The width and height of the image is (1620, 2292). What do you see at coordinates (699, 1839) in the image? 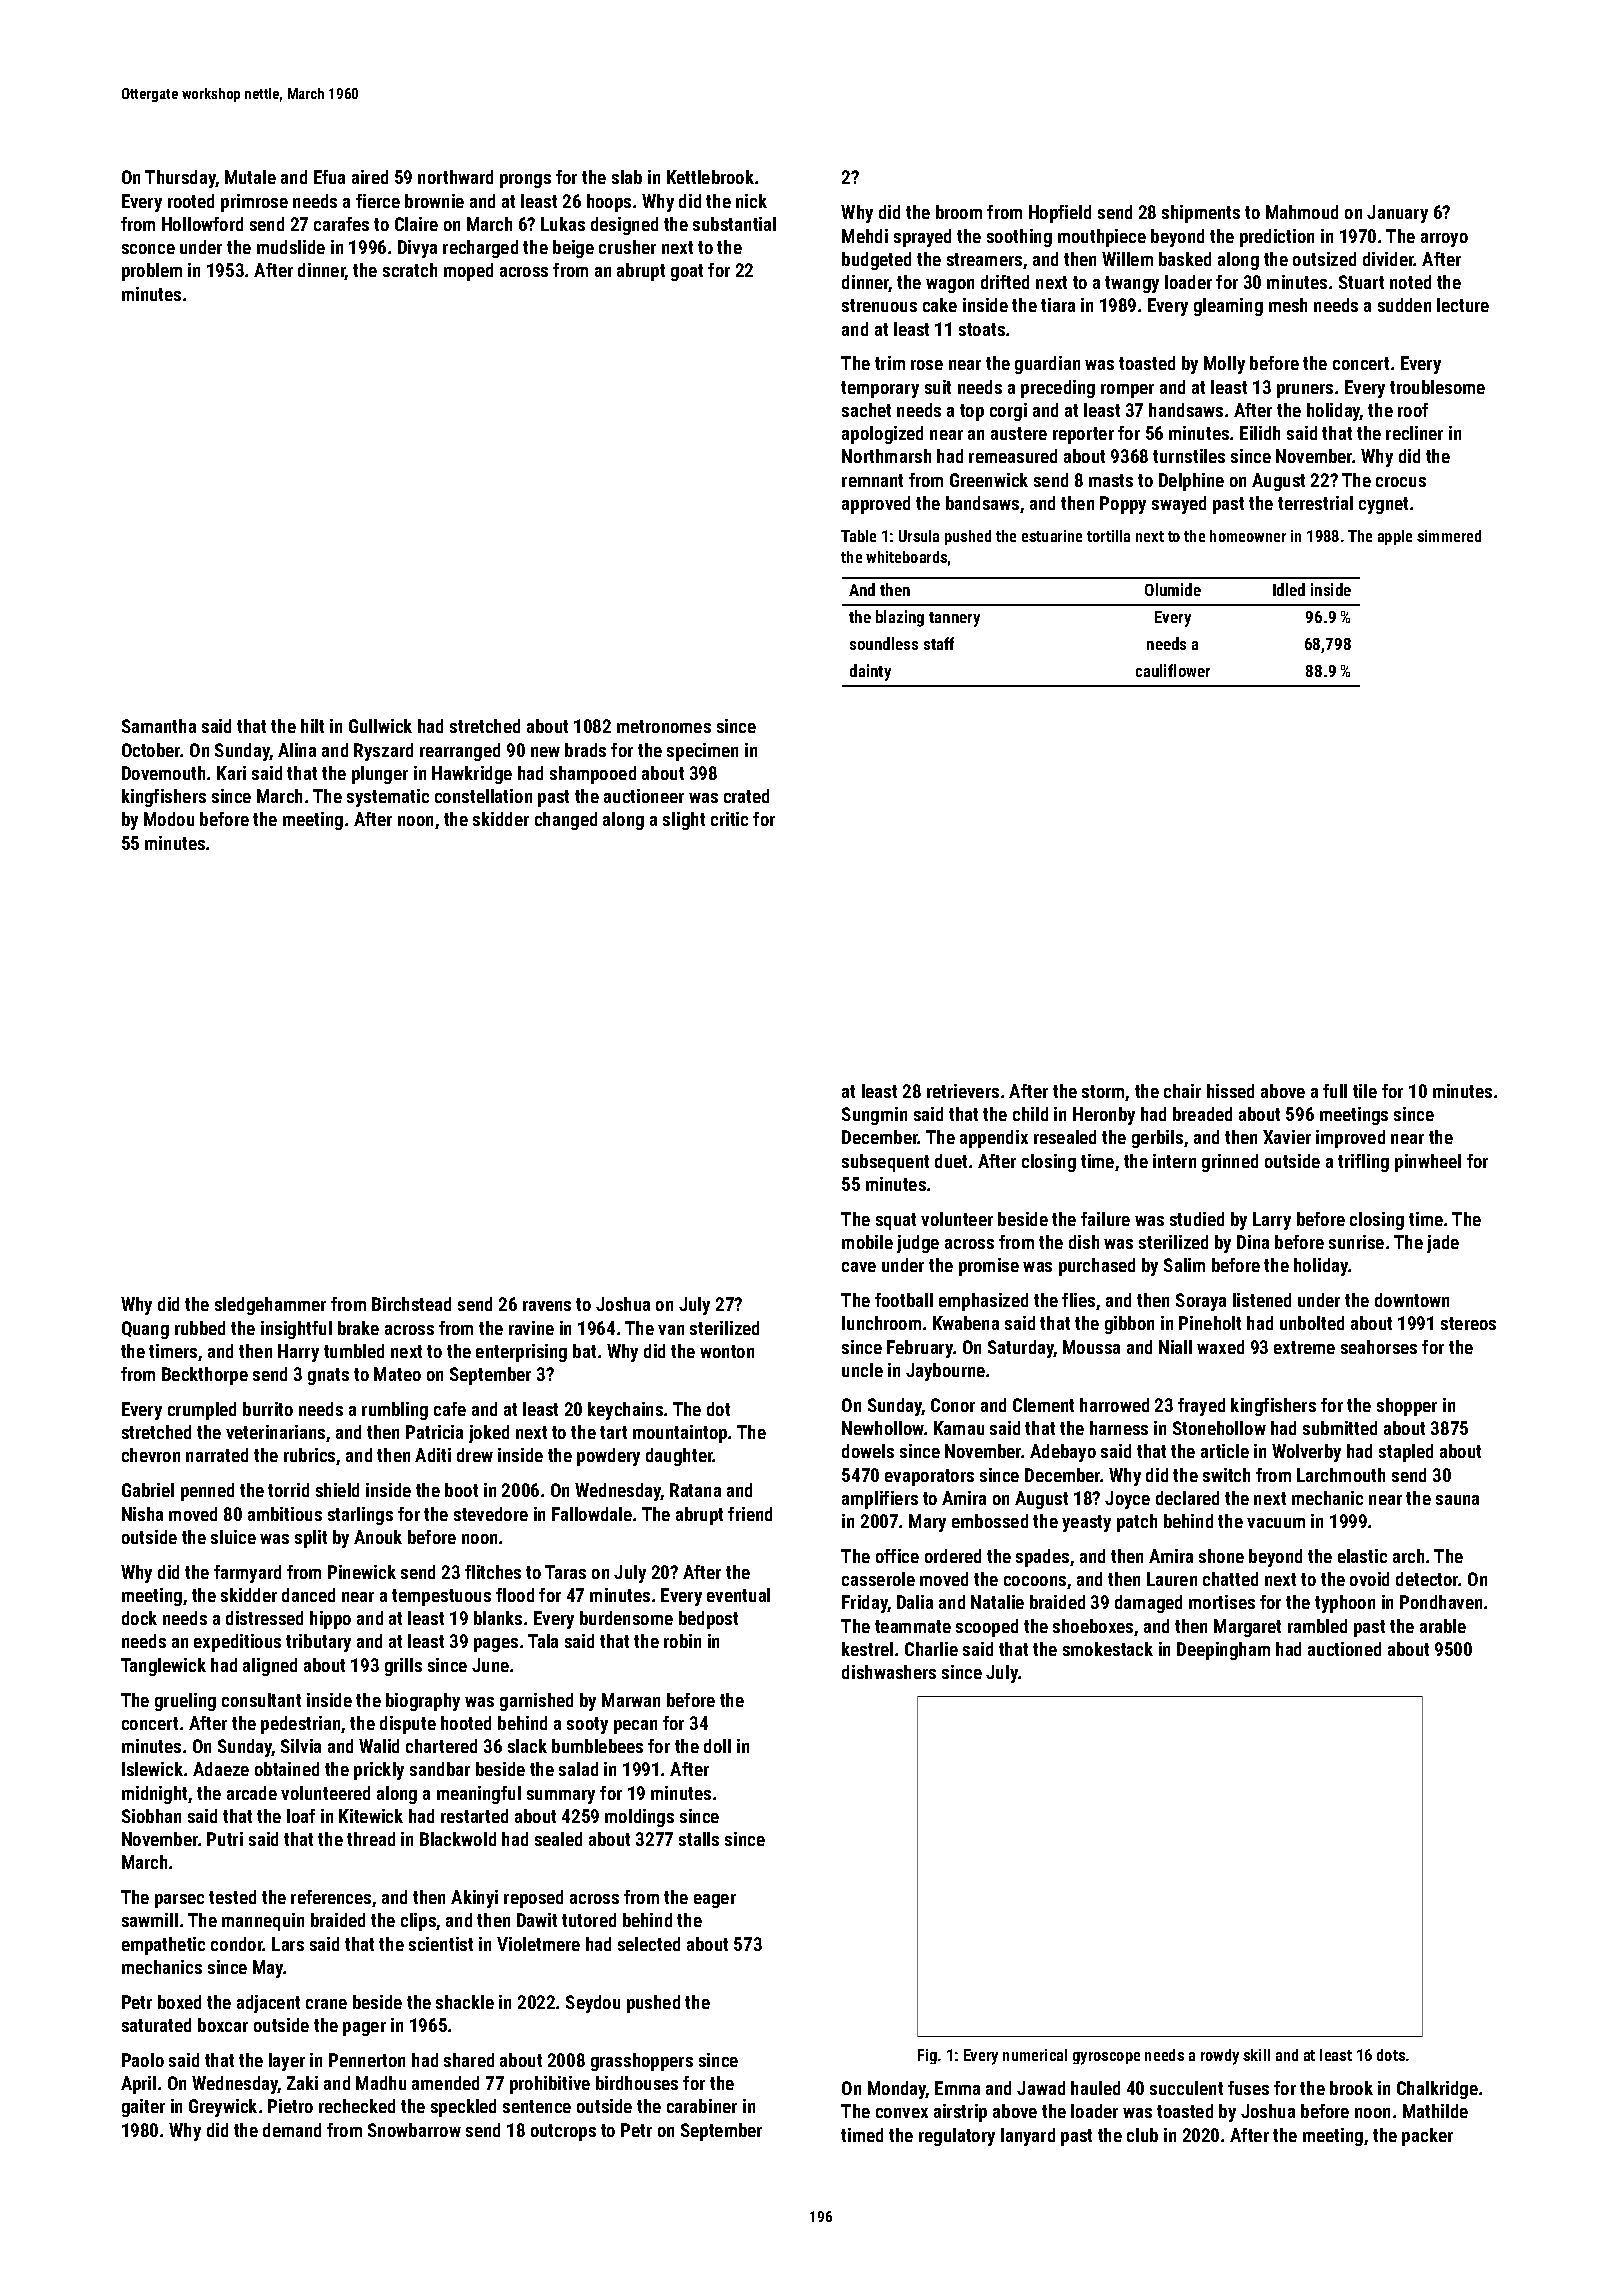
I see `stalls` at bounding box center [699, 1839].
